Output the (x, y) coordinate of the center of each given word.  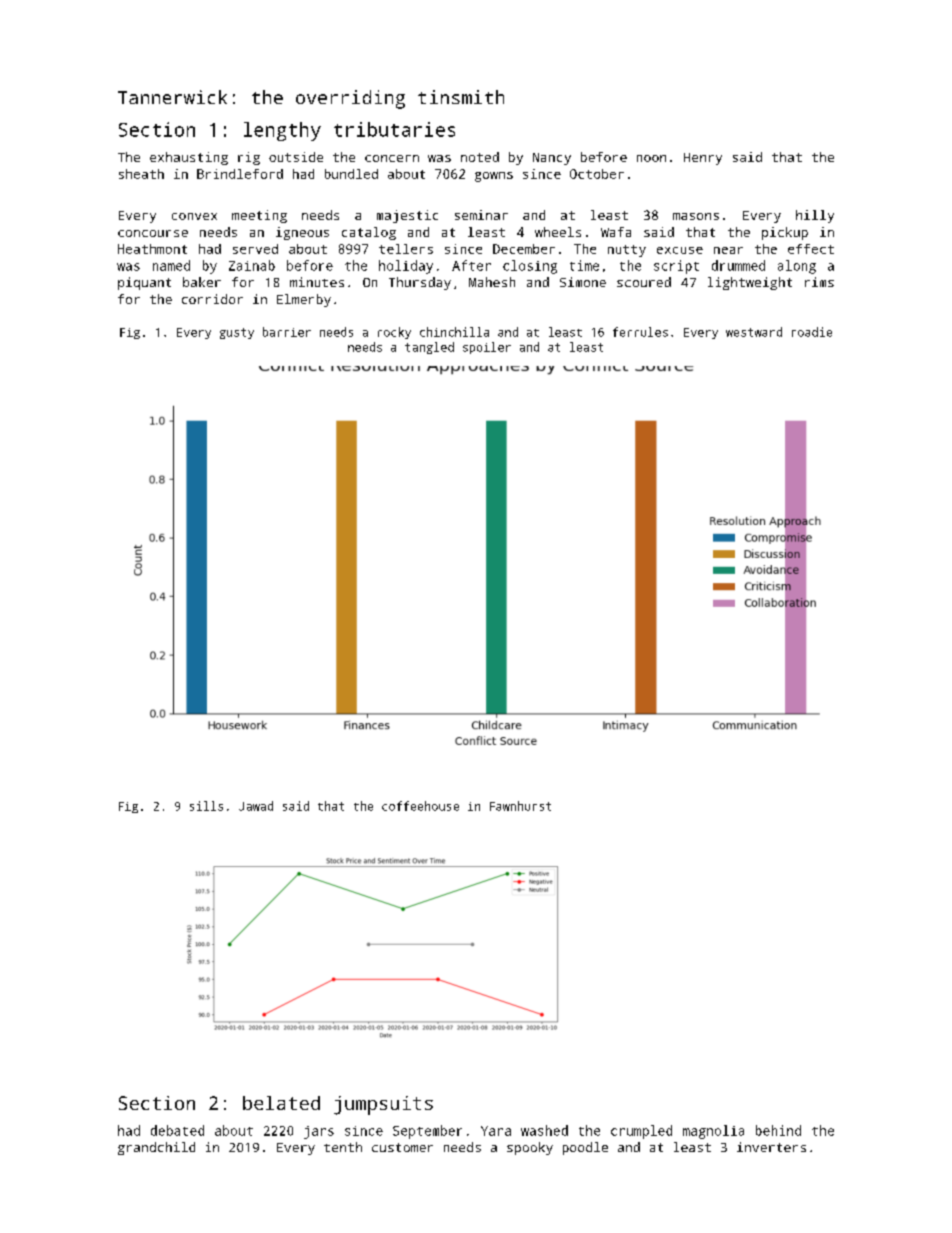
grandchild (156, 1148)
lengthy (282, 131)
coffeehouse (420, 806)
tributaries (394, 129)
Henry (703, 159)
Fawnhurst (520, 806)
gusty (237, 333)
